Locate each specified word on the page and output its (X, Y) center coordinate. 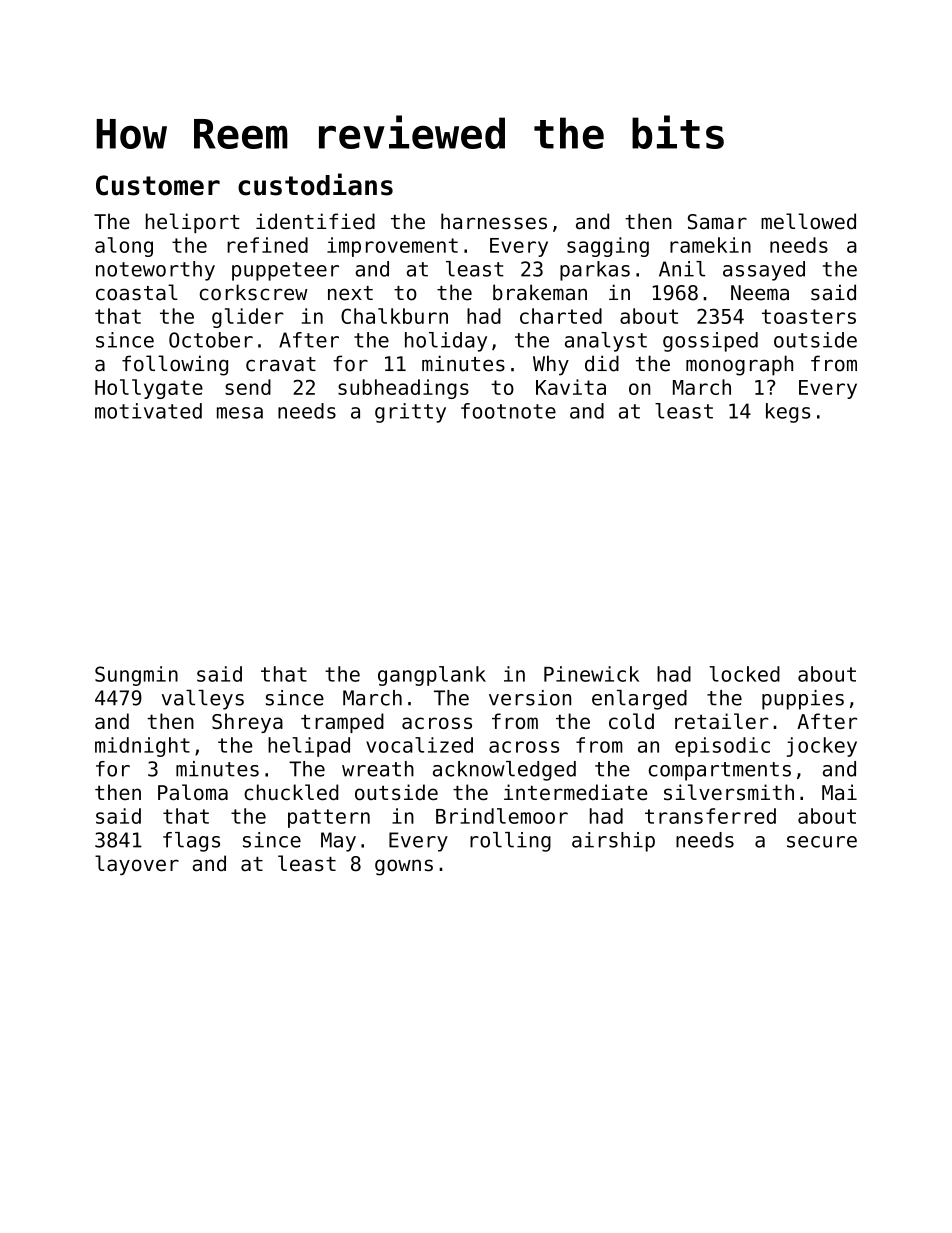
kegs (788, 413)
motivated (148, 411)
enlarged (639, 700)
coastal (137, 292)
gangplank (432, 676)
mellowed (808, 221)
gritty (410, 413)
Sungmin (136, 676)
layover (137, 865)
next (350, 293)
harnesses (494, 221)
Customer (158, 185)
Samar (717, 222)
